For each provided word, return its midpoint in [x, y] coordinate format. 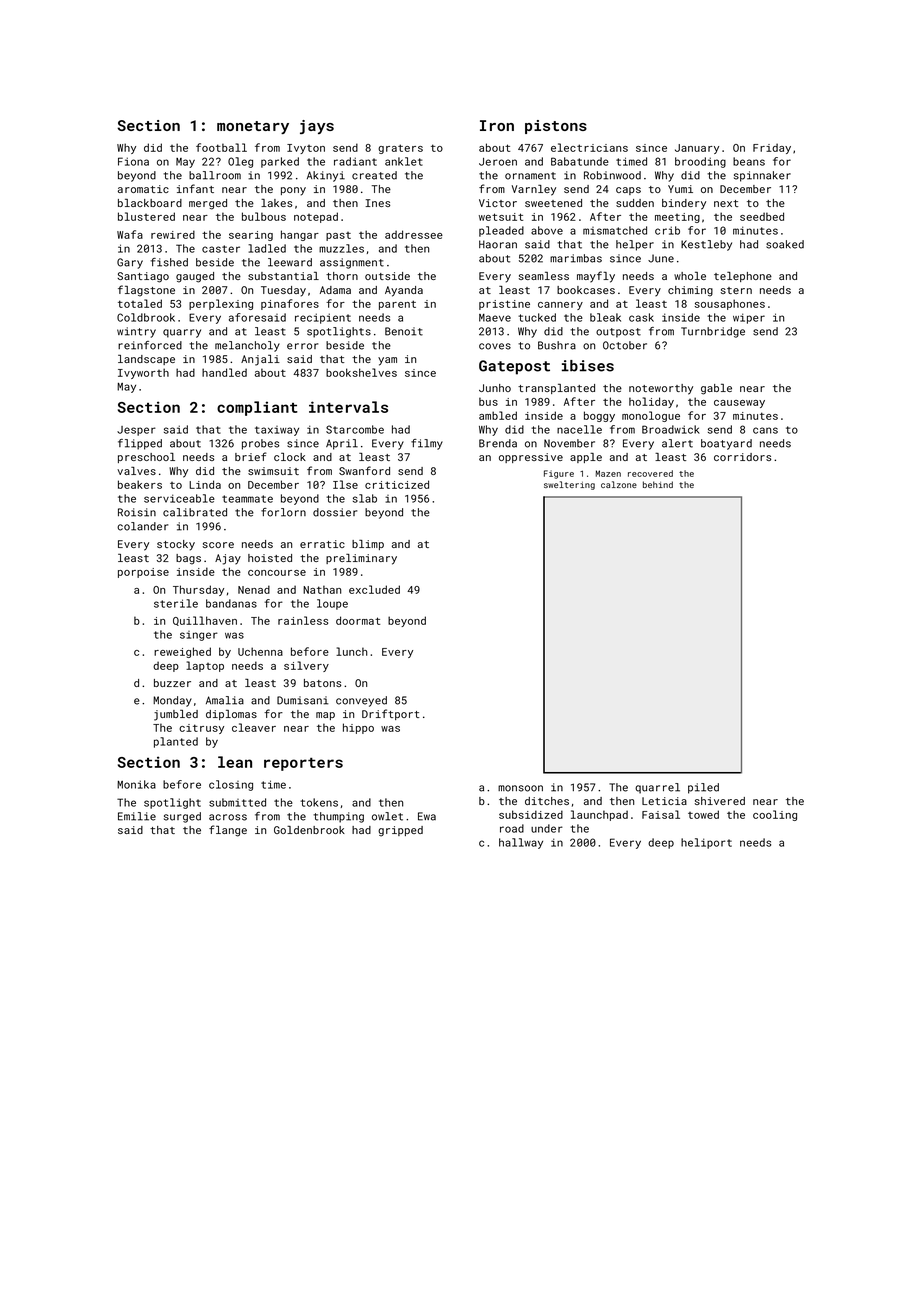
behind [658, 484]
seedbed [762, 216]
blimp [368, 545]
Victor [498, 203]
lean [235, 762]
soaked [785, 244]
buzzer [172, 683]
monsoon [520, 788]
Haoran [498, 244]
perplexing [221, 304]
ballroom [215, 175]
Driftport [390, 714]
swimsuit [273, 471]
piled [703, 788]
